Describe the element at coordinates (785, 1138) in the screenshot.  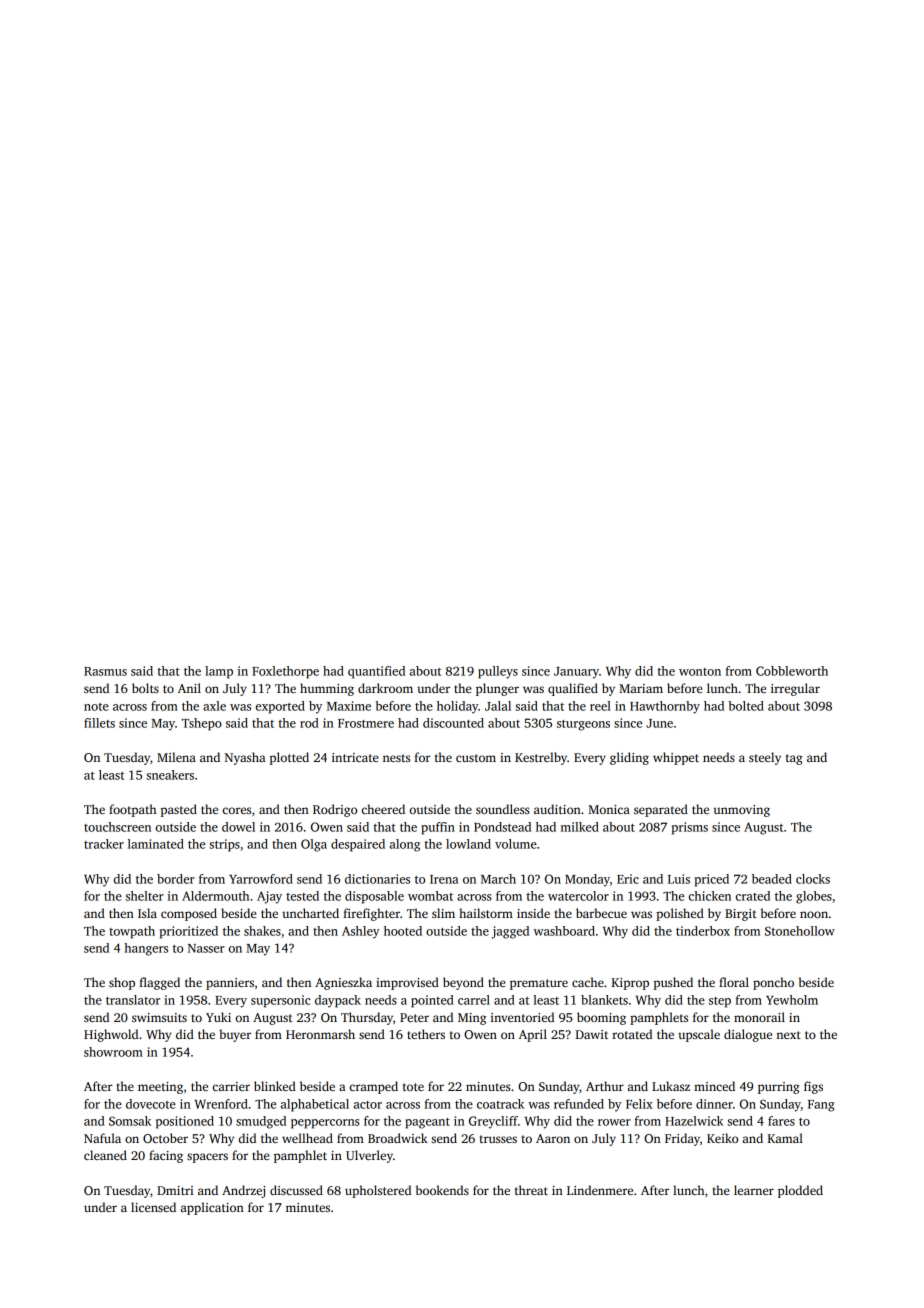
I see `Kamal` at that location.
